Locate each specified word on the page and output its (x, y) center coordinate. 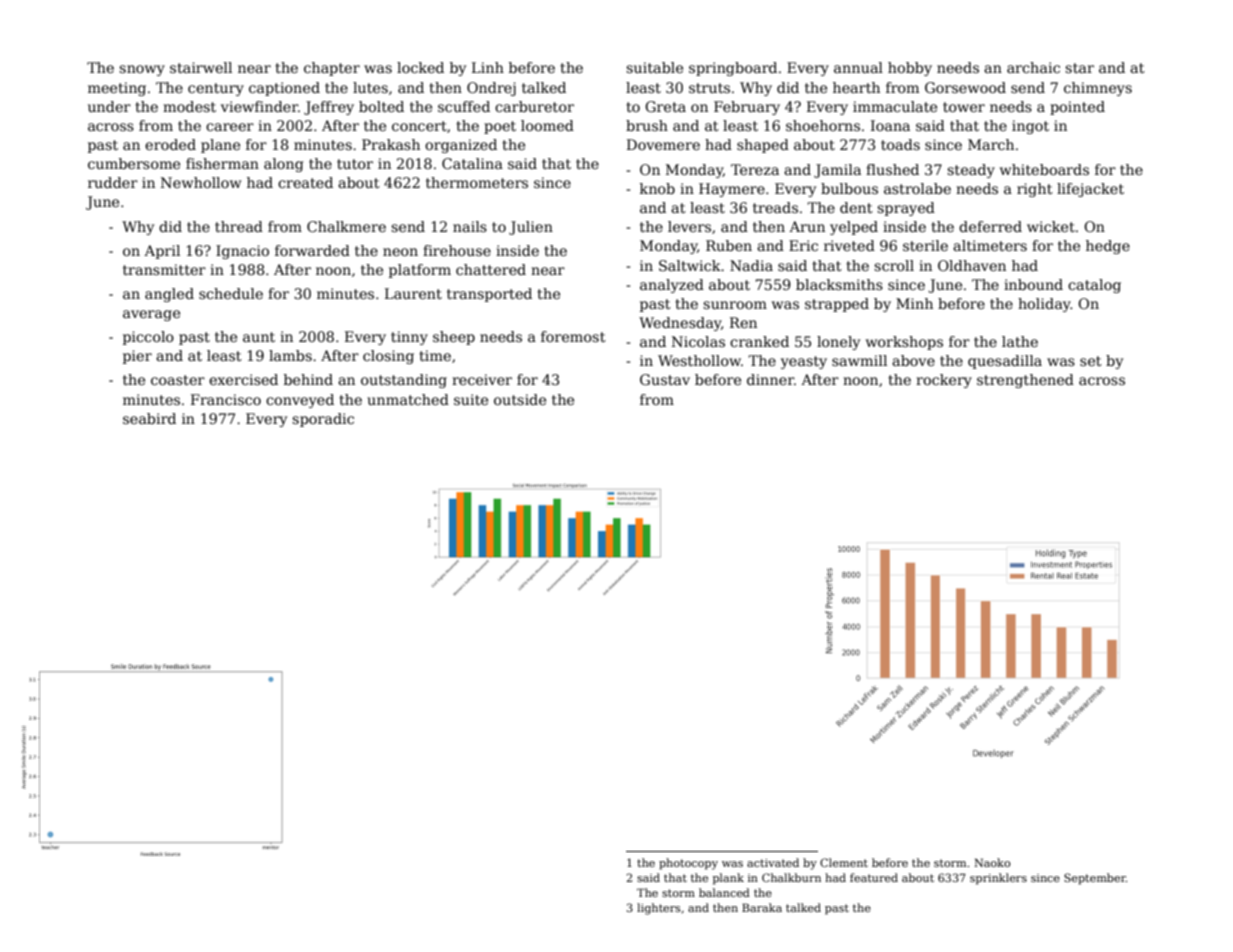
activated (773, 862)
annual (858, 67)
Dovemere (663, 144)
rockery (944, 381)
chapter (332, 69)
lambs (290, 355)
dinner (770, 379)
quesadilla (1005, 362)
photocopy (688, 864)
